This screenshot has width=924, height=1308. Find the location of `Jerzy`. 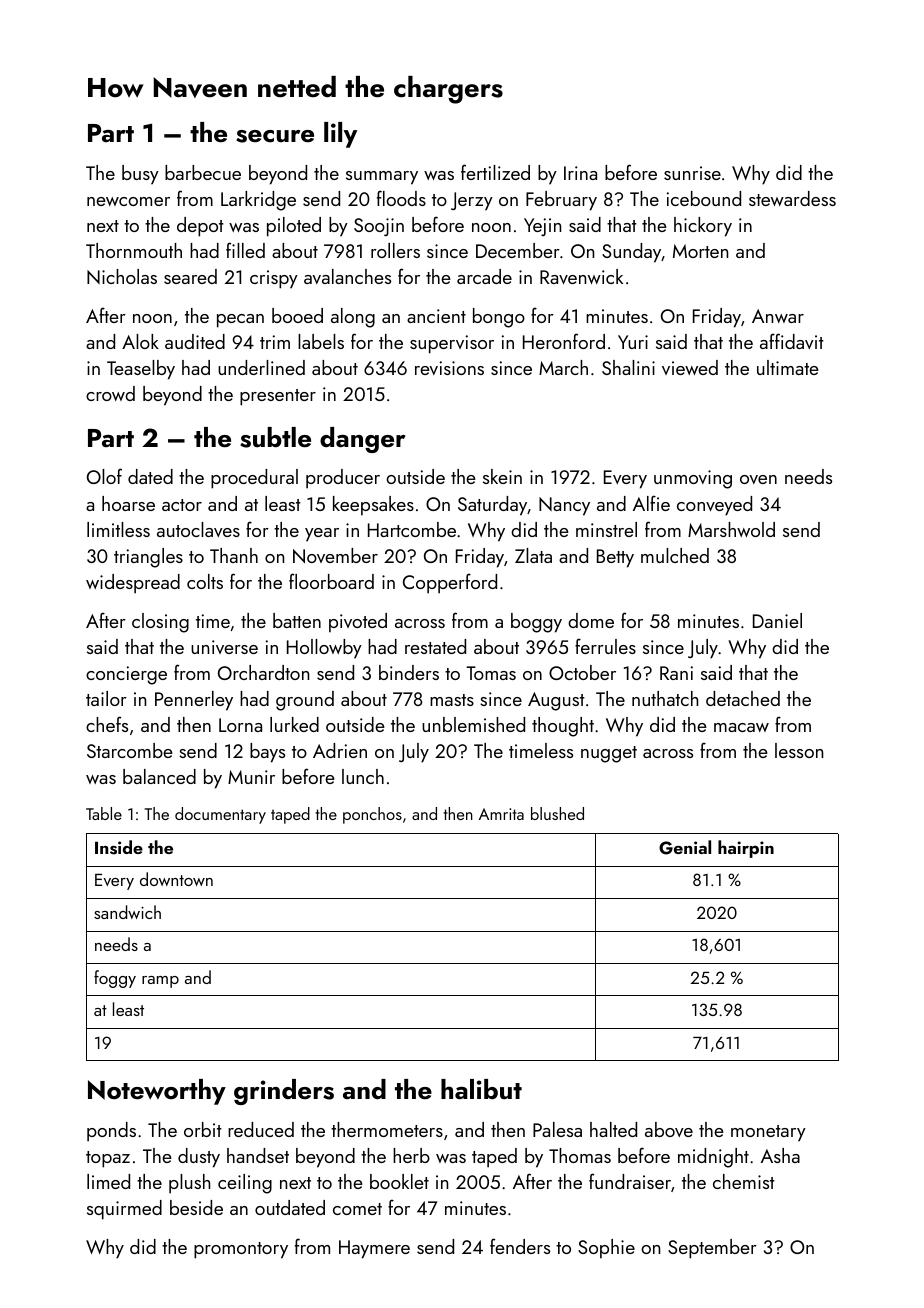

Jerzy is located at coordinates (472, 201).
